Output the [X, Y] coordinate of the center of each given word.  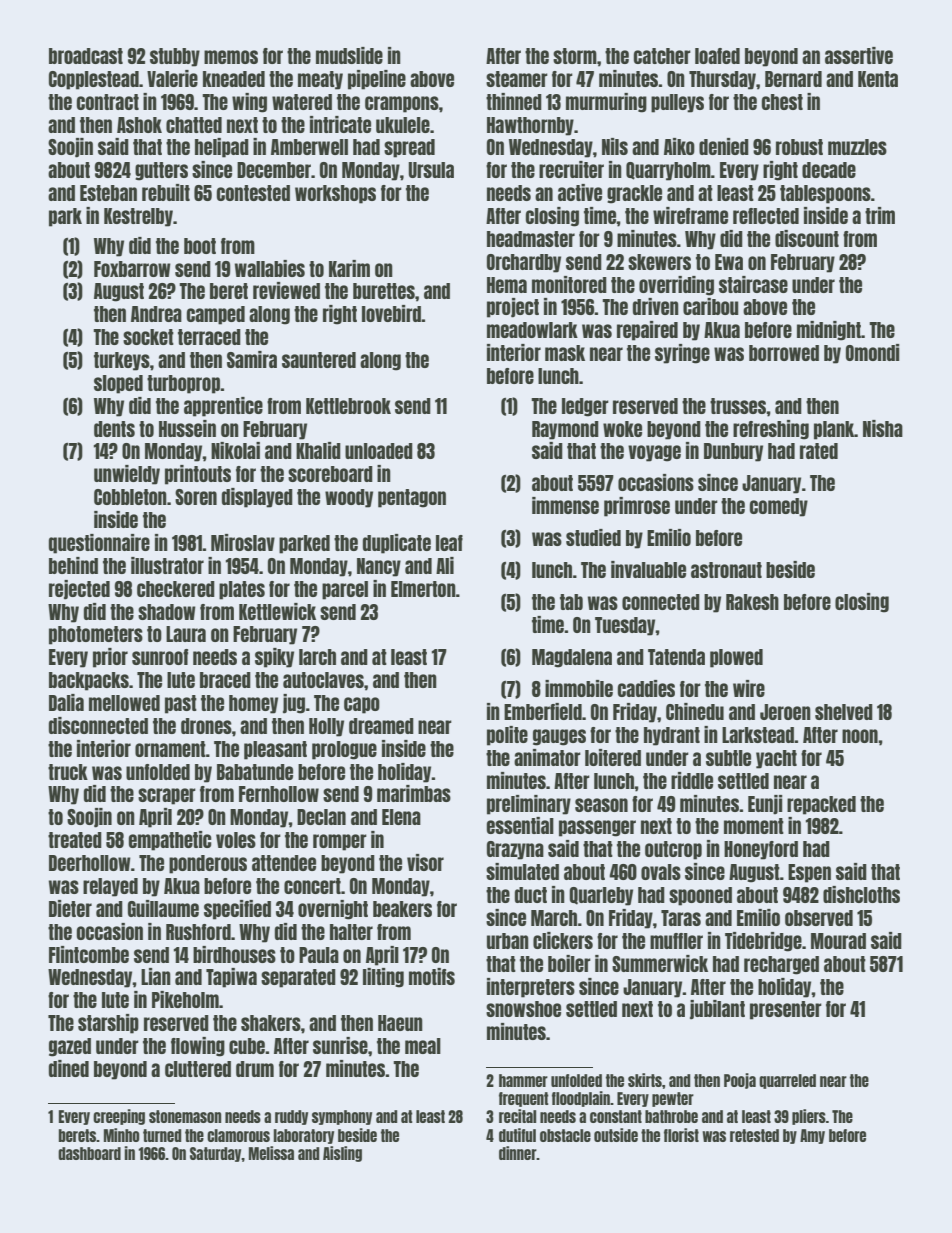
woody [349, 498]
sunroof [160, 657]
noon [860, 736]
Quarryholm [668, 171]
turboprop [183, 384]
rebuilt [166, 192]
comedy [779, 507]
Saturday [216, 1154]
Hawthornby [530, 126]
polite [507, 736]
